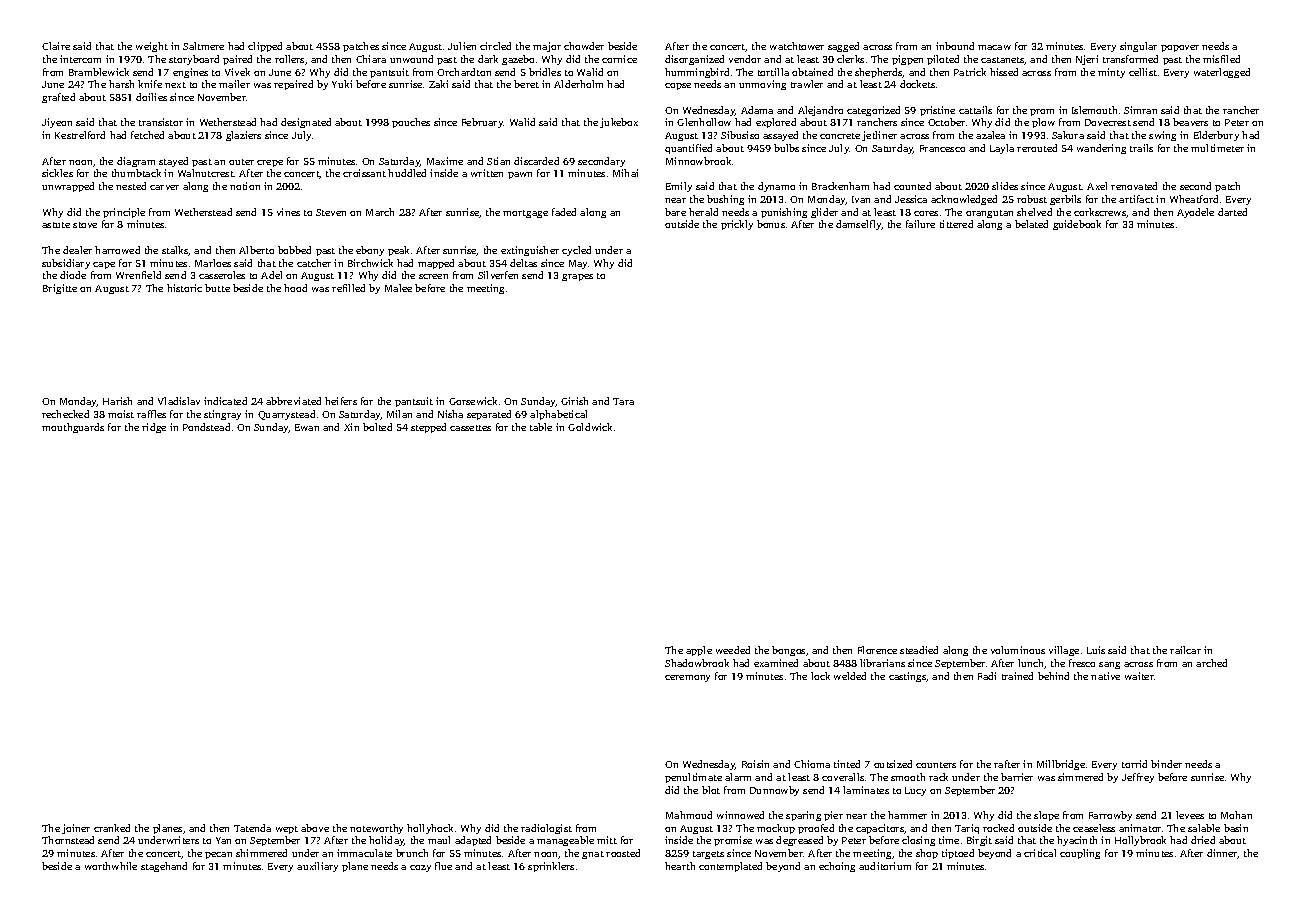 The width and height of the screenshot is (1308, 924). I want to click on cranked, so click(112, 828).
